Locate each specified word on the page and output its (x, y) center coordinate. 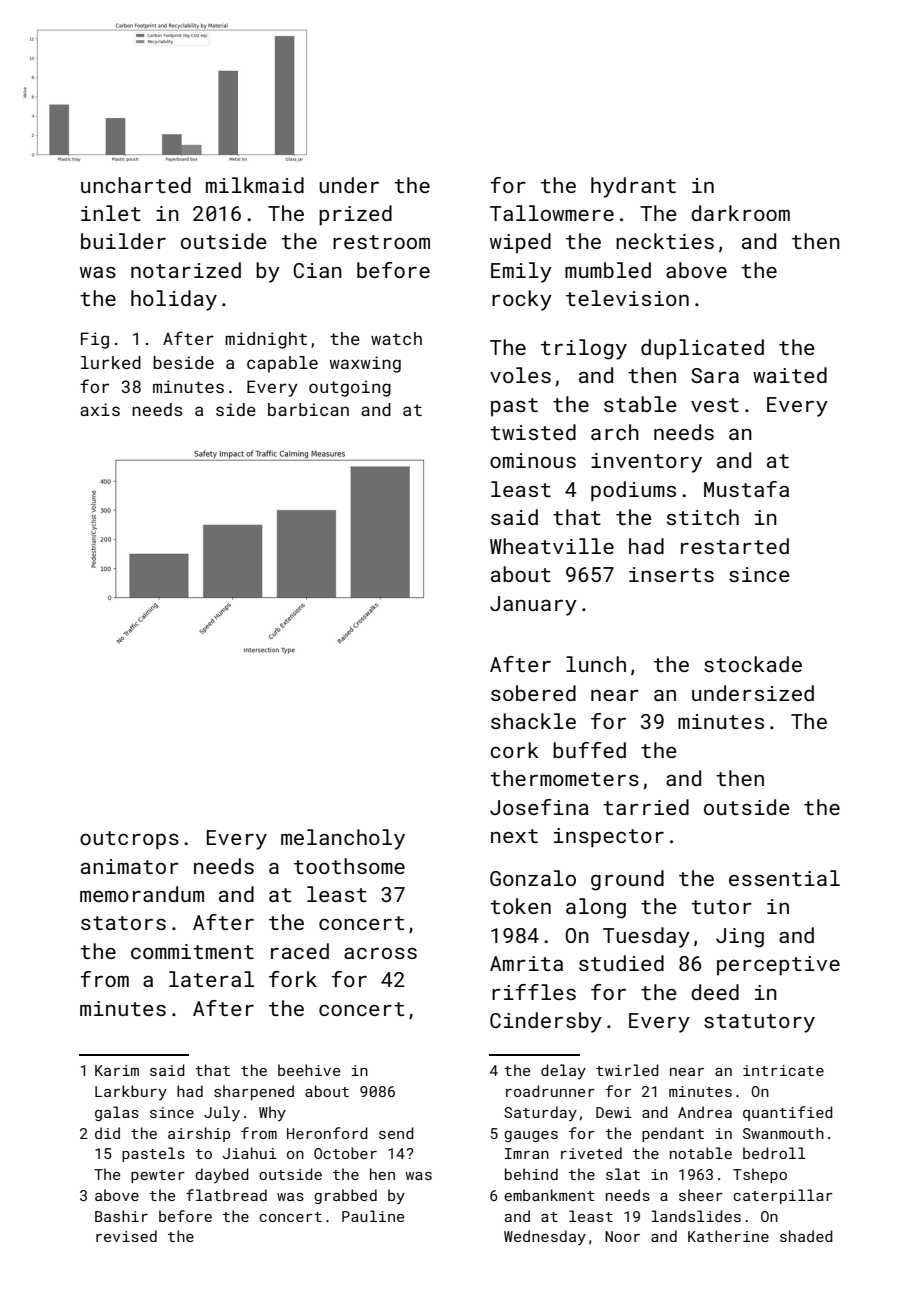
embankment (549, 1195)
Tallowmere (552, 213)
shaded (806, 1236)
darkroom (740, 213)
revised (126, 1236)
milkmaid (255, 185)
